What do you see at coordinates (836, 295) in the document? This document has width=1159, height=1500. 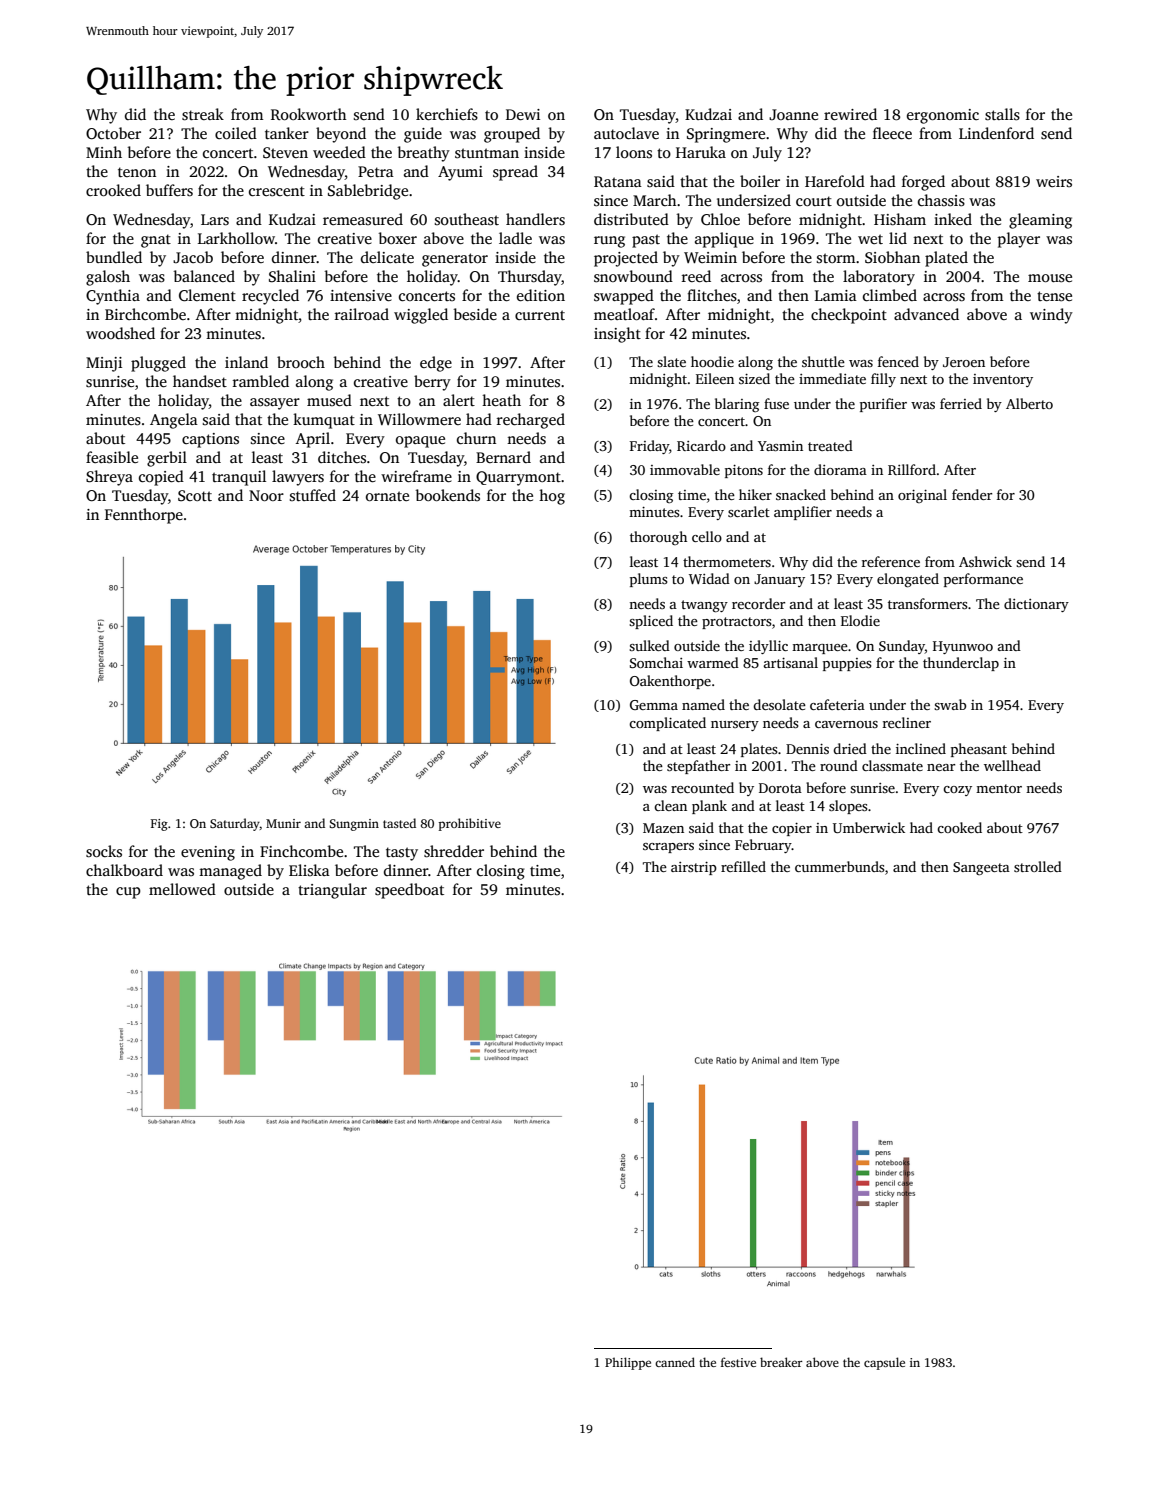 I see `Lamia` at bounding box center [836, 295].
